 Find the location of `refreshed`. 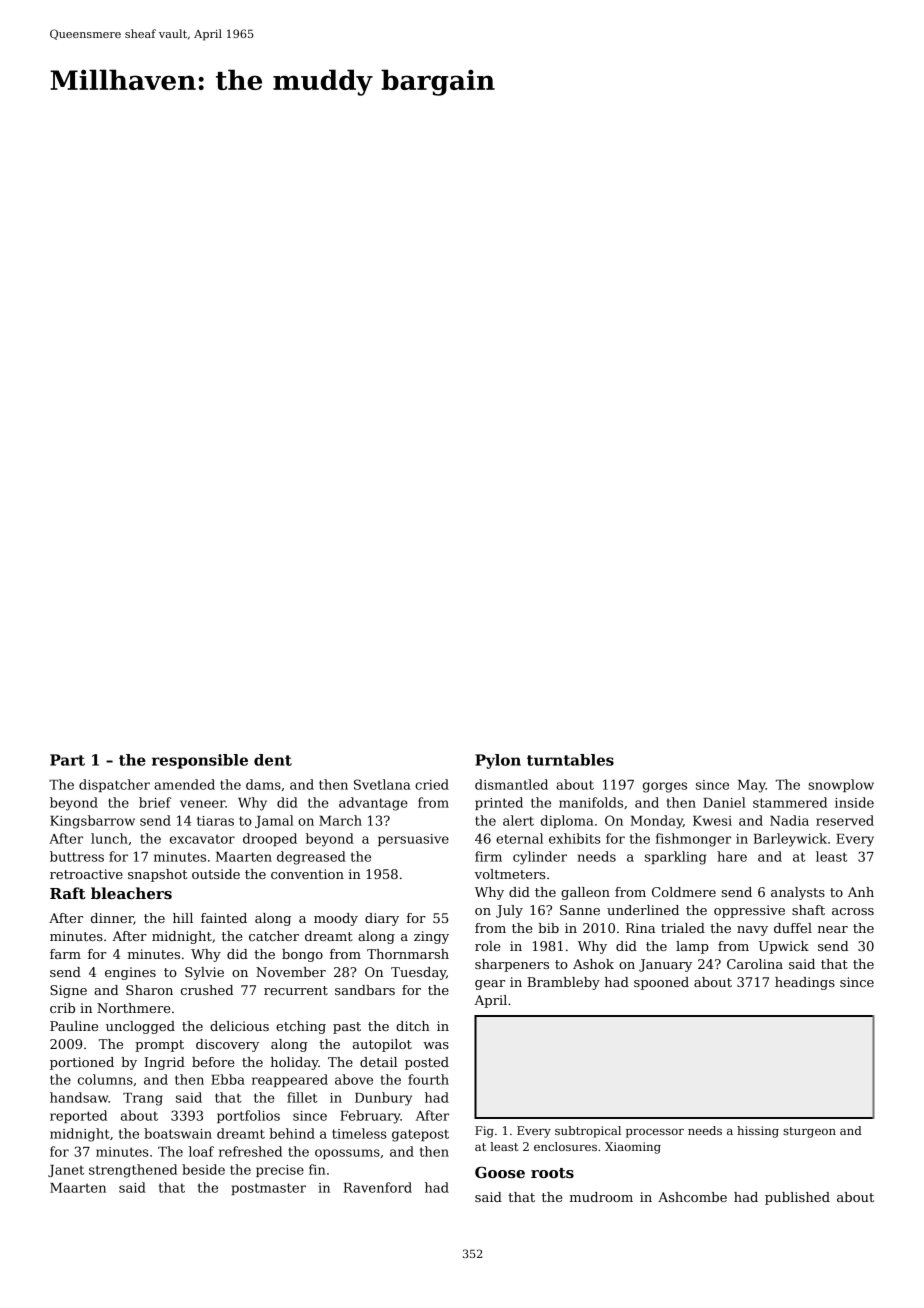

refreshed is located at coordinates (250, 1151).
